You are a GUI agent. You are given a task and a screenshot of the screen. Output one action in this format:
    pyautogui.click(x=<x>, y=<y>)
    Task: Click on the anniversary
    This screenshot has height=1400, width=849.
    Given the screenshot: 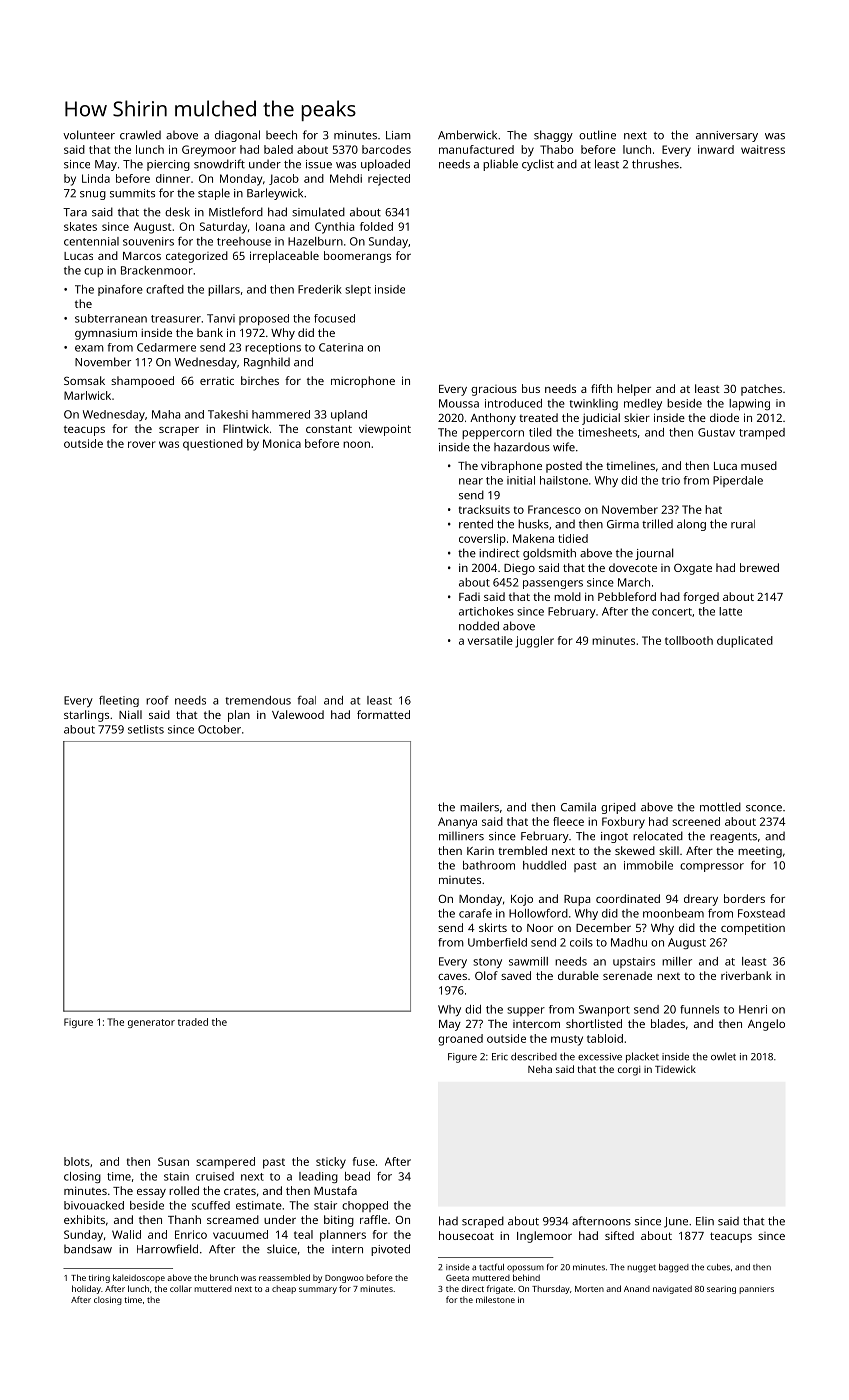 What is the action you would take?
    pyautogui.click(x=727, y=136)
